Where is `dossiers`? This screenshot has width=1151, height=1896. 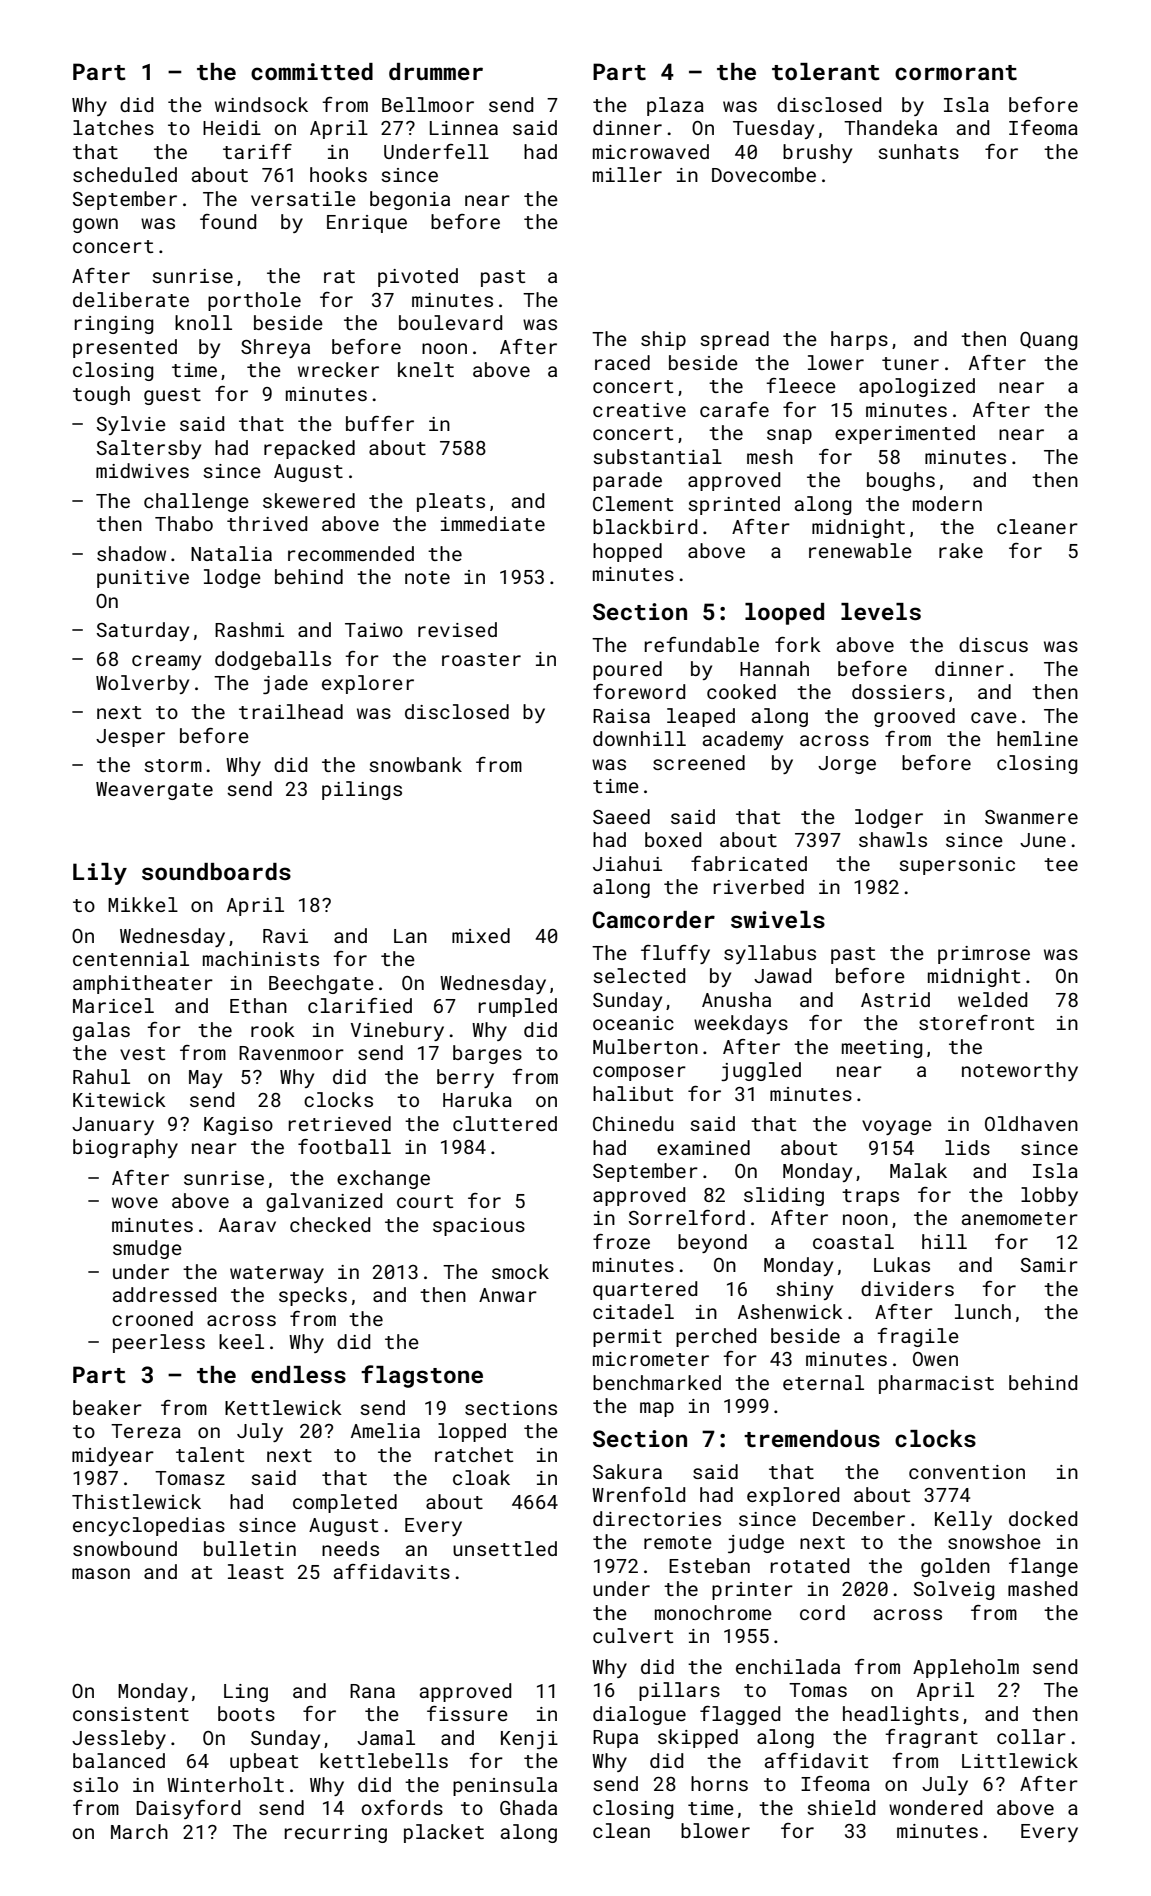
dossiers is located at coordinates (898, 691).
